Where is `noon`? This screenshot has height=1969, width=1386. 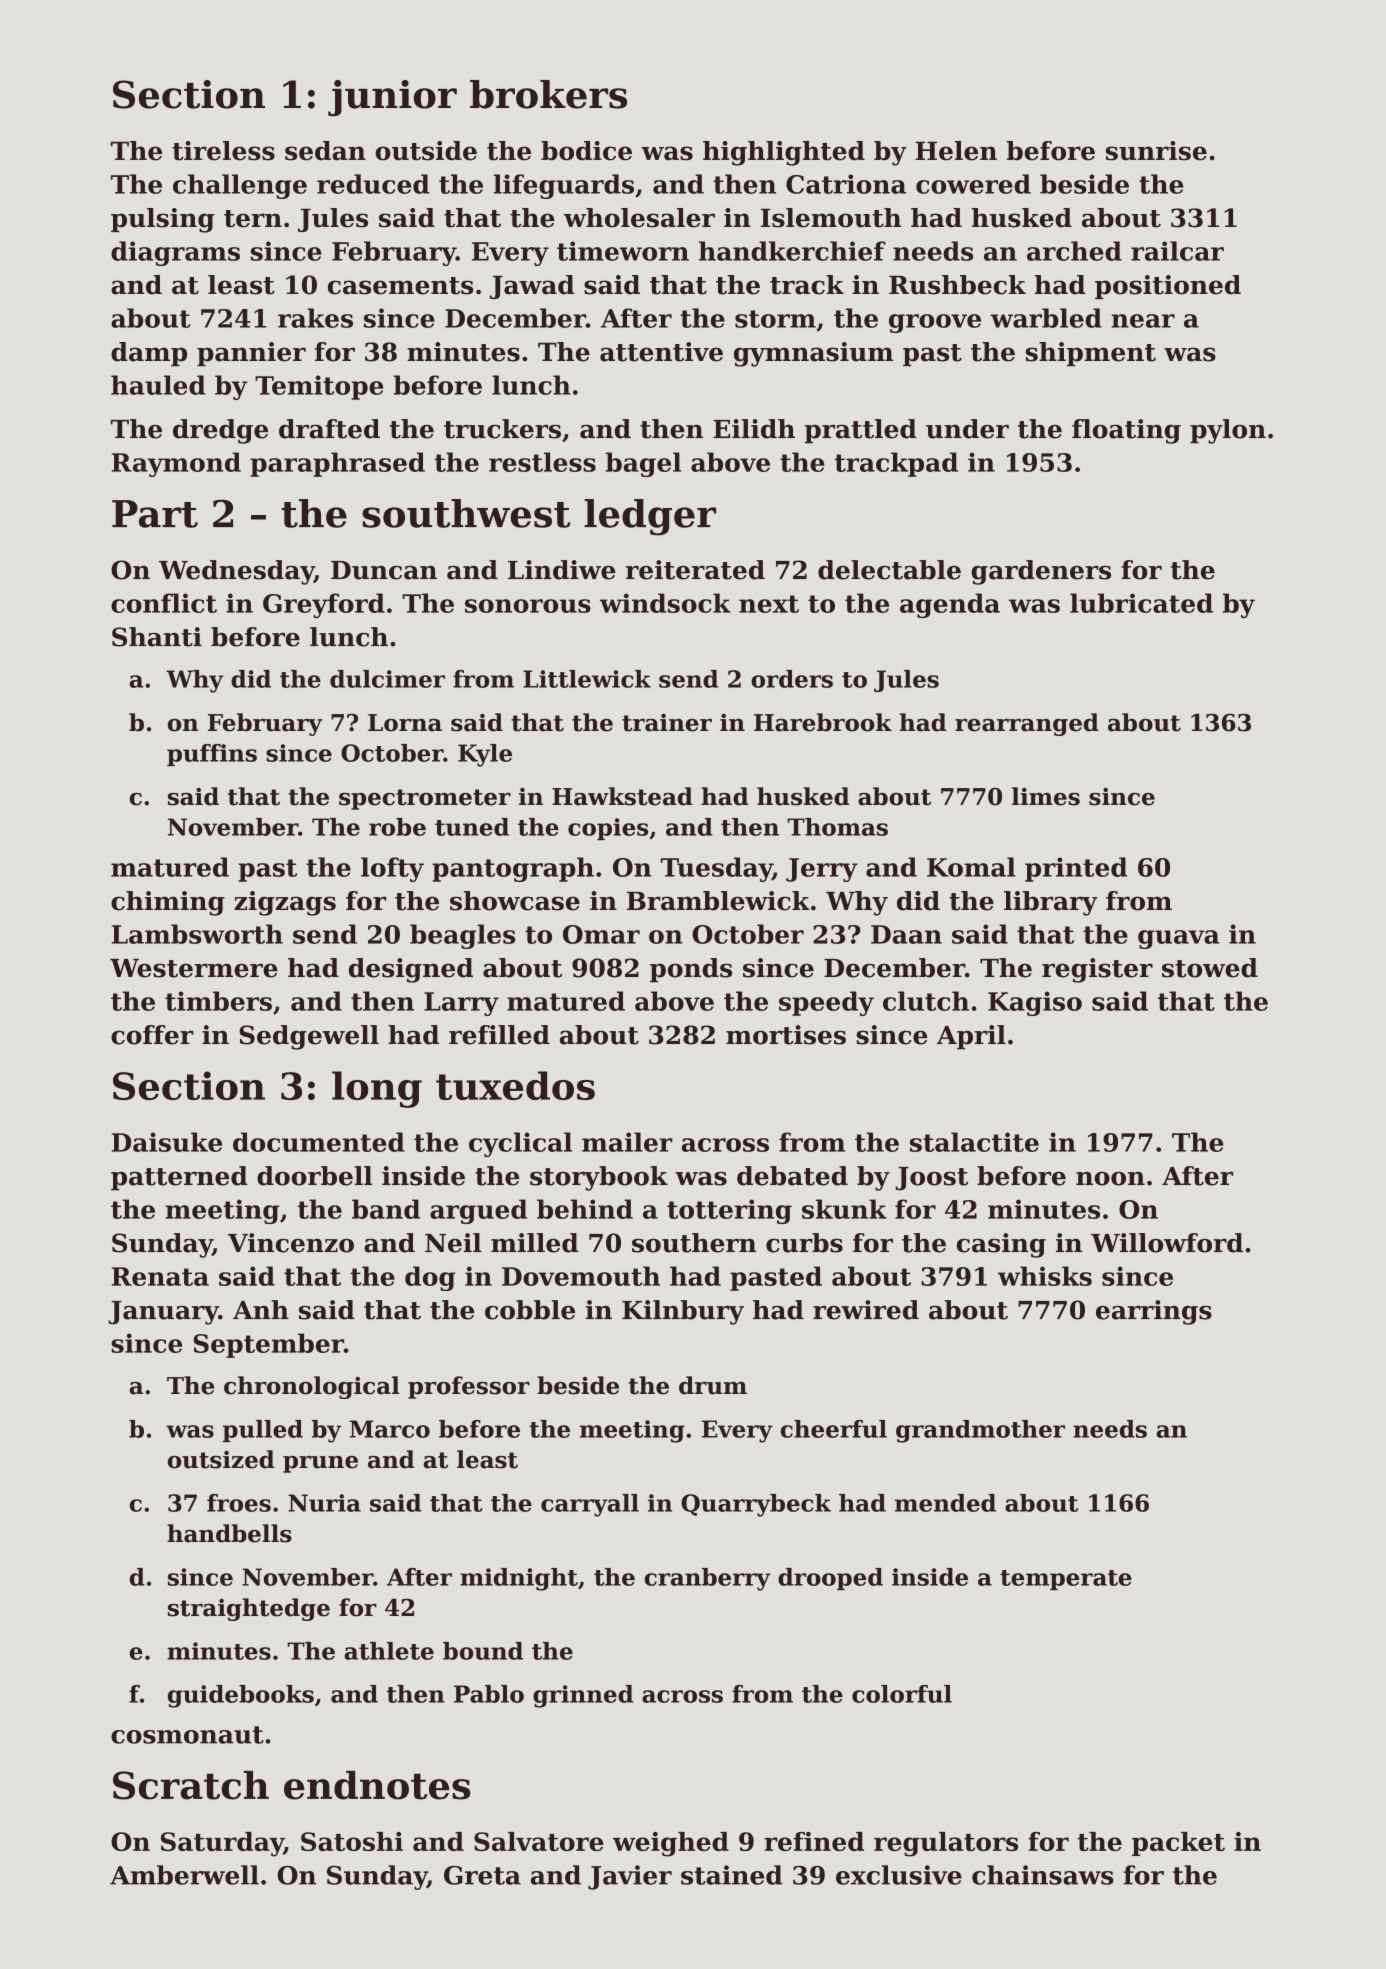 noon is located at coordinates (1110, 1178).
